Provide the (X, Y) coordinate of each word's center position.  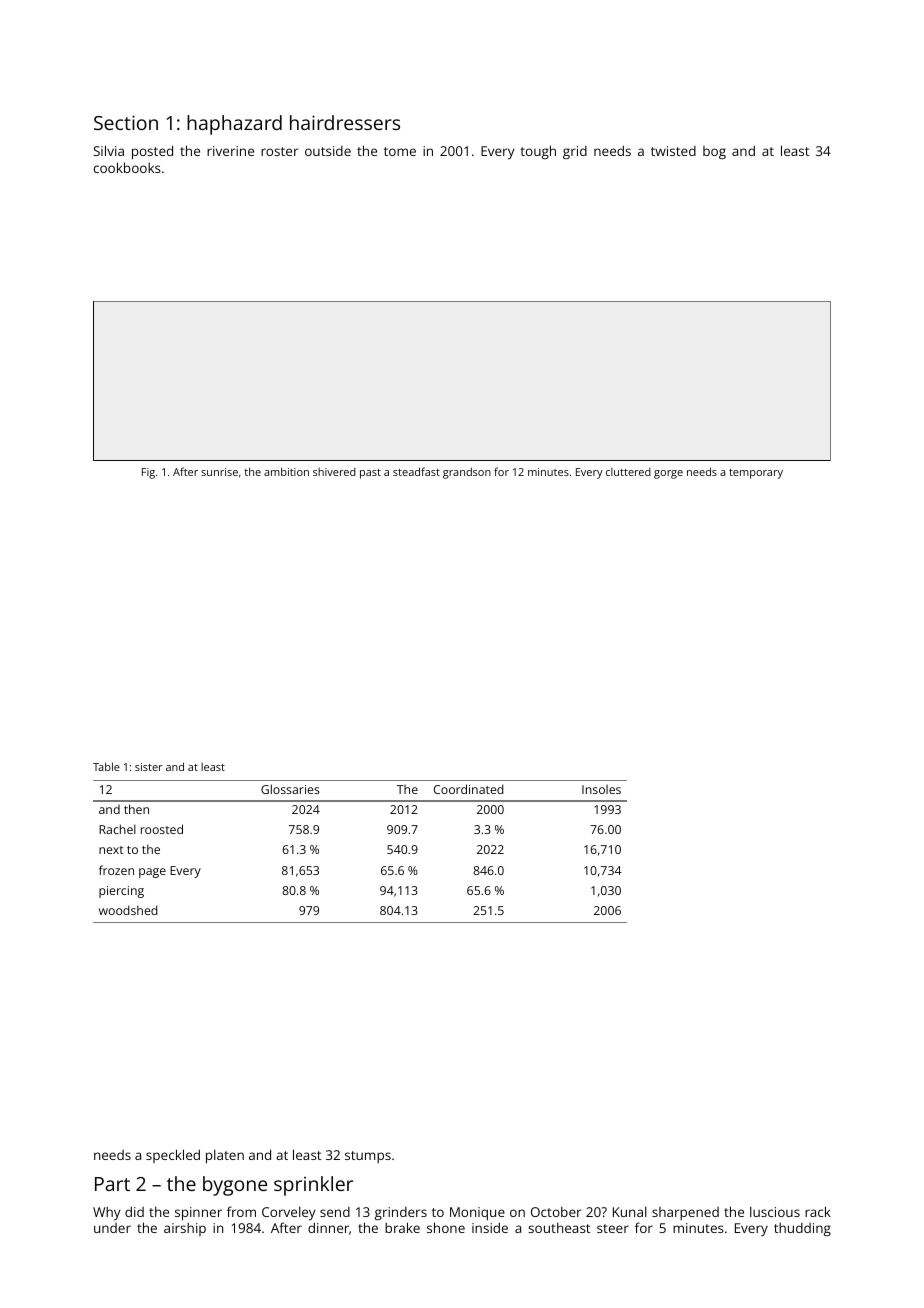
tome (400, 151)
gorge (668, 474)
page (152, 873)
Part (112, 1184)
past (370, 474)
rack (818, 1211)
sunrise (219, 472)
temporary (756, 474)
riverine (230, 151)
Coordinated (469, 789)
